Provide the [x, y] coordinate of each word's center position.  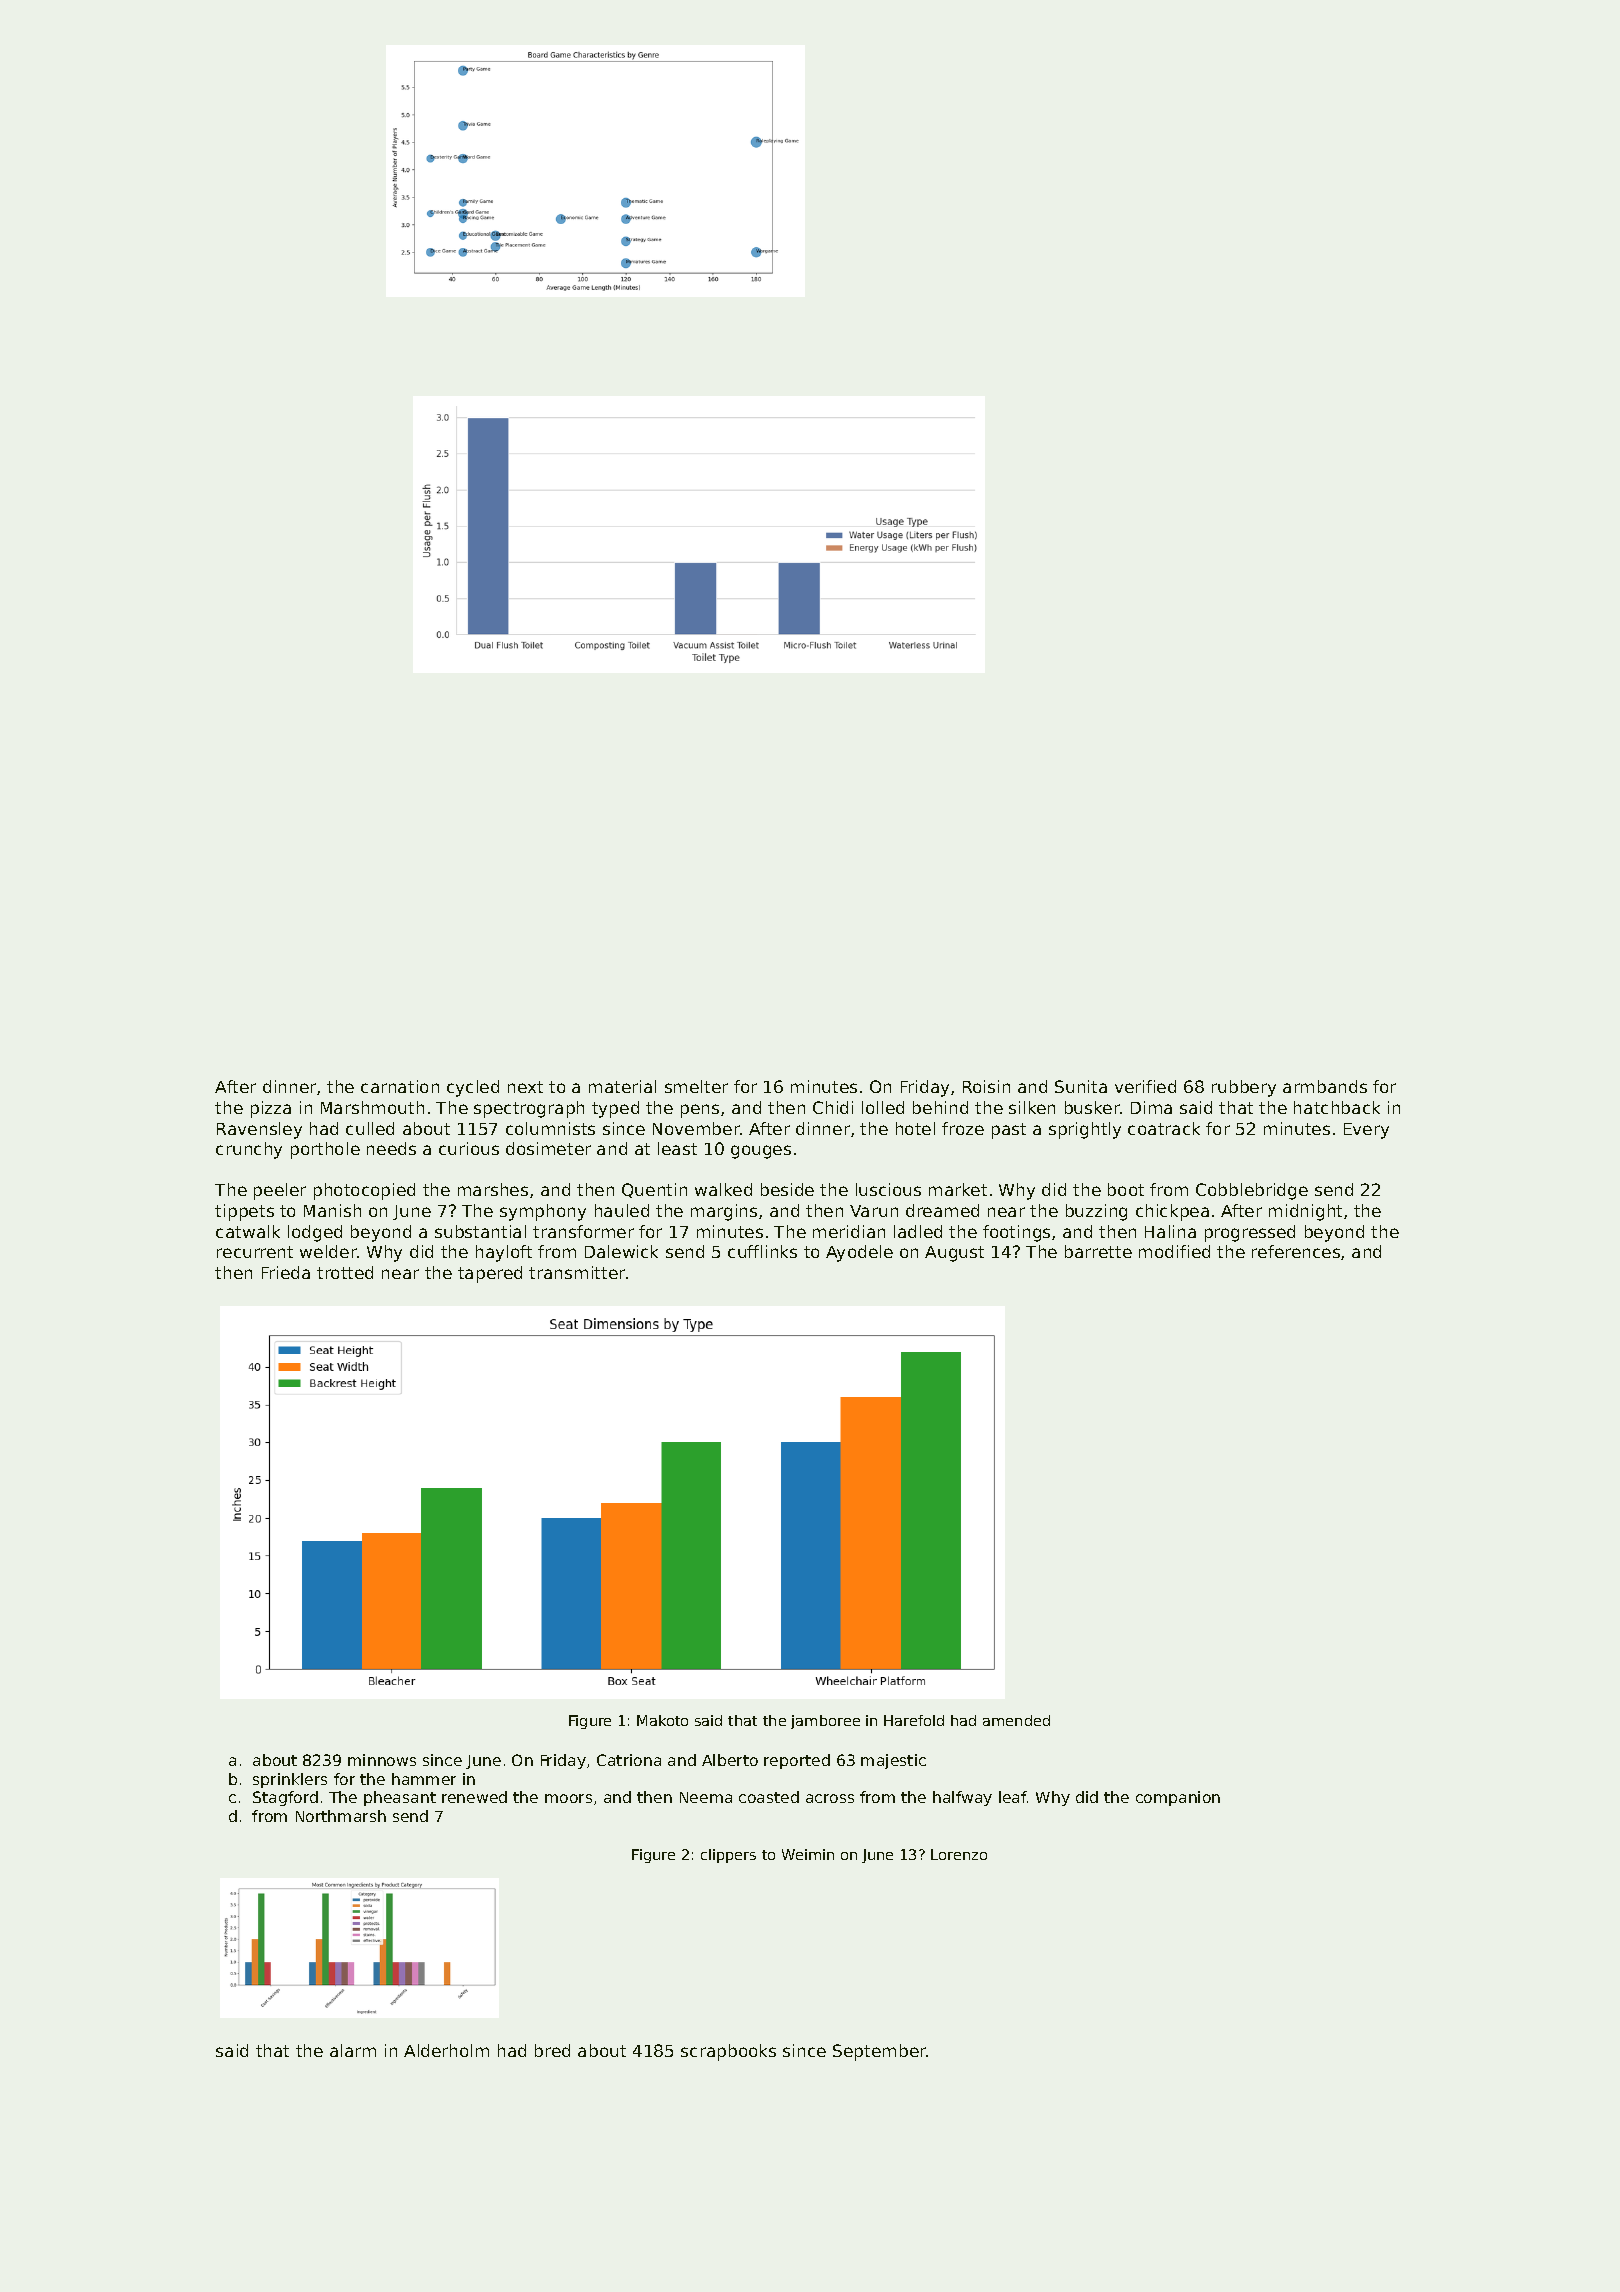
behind [940, 1107]
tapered [490, 1274]
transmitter [577, 1272]
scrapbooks [728, 2052]
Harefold [914, 1720]
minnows [382, 1760]
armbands [1325, 1086]
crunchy [249, 1150]
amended [1016, 1720]
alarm [353, 2050]
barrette [1098, 1251]
